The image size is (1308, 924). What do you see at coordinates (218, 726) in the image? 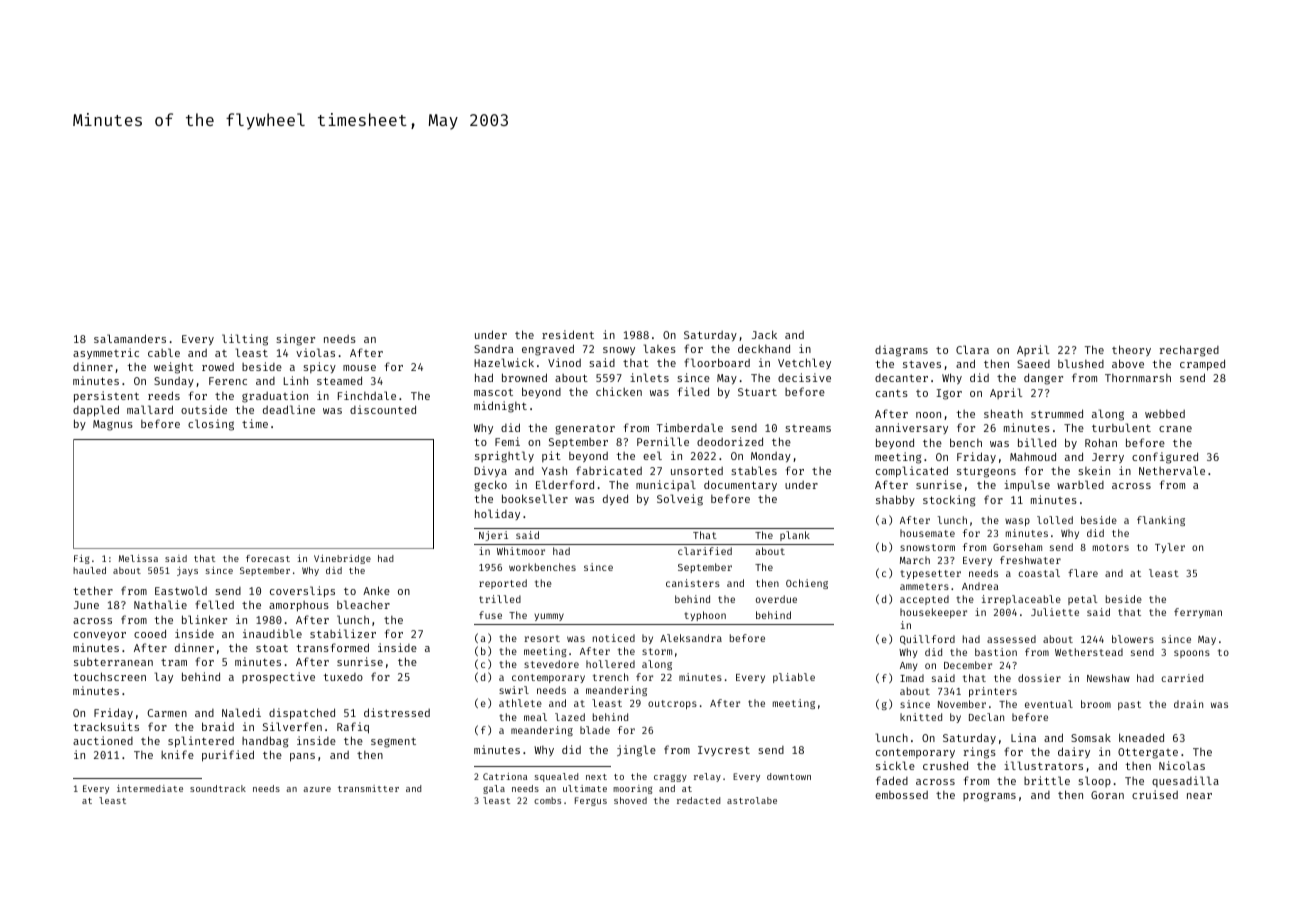
I see `braid` at bounding box center [218, 726].
